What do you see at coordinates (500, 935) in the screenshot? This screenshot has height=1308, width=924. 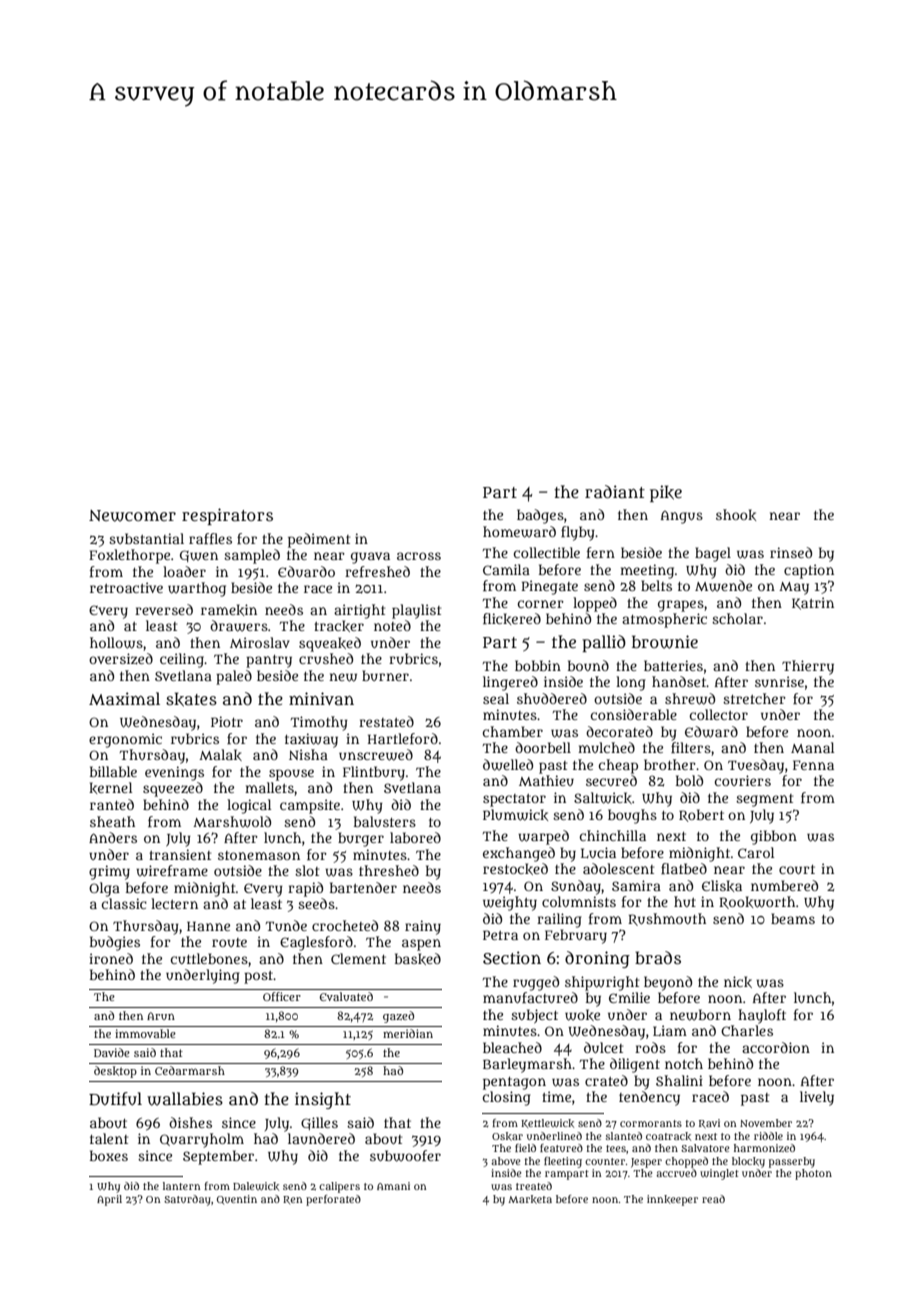 I see `Petra` at bounding box center [500, 935].
